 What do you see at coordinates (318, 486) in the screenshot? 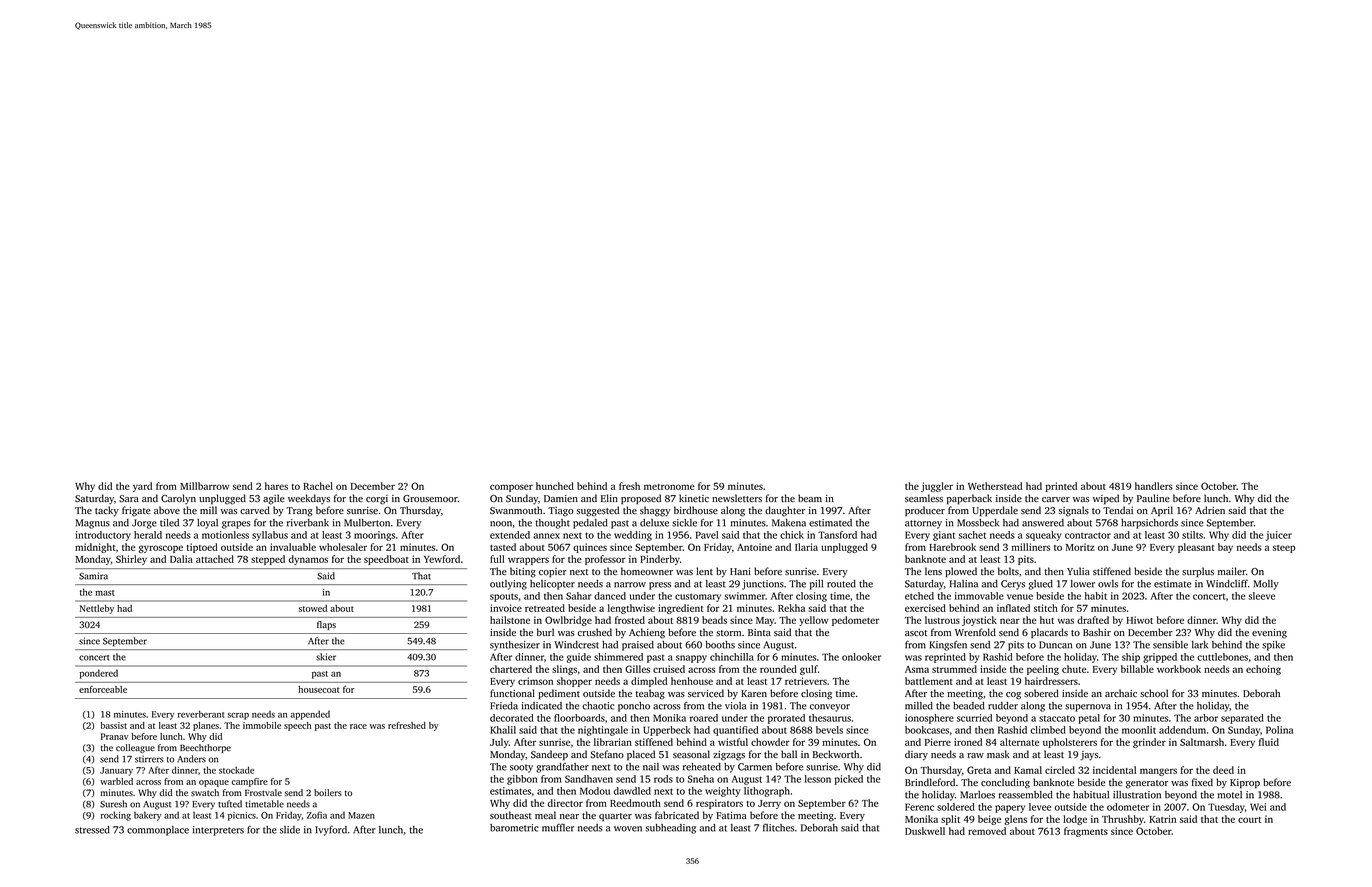
I see `Rachel` at bounding box center [318, 486].
